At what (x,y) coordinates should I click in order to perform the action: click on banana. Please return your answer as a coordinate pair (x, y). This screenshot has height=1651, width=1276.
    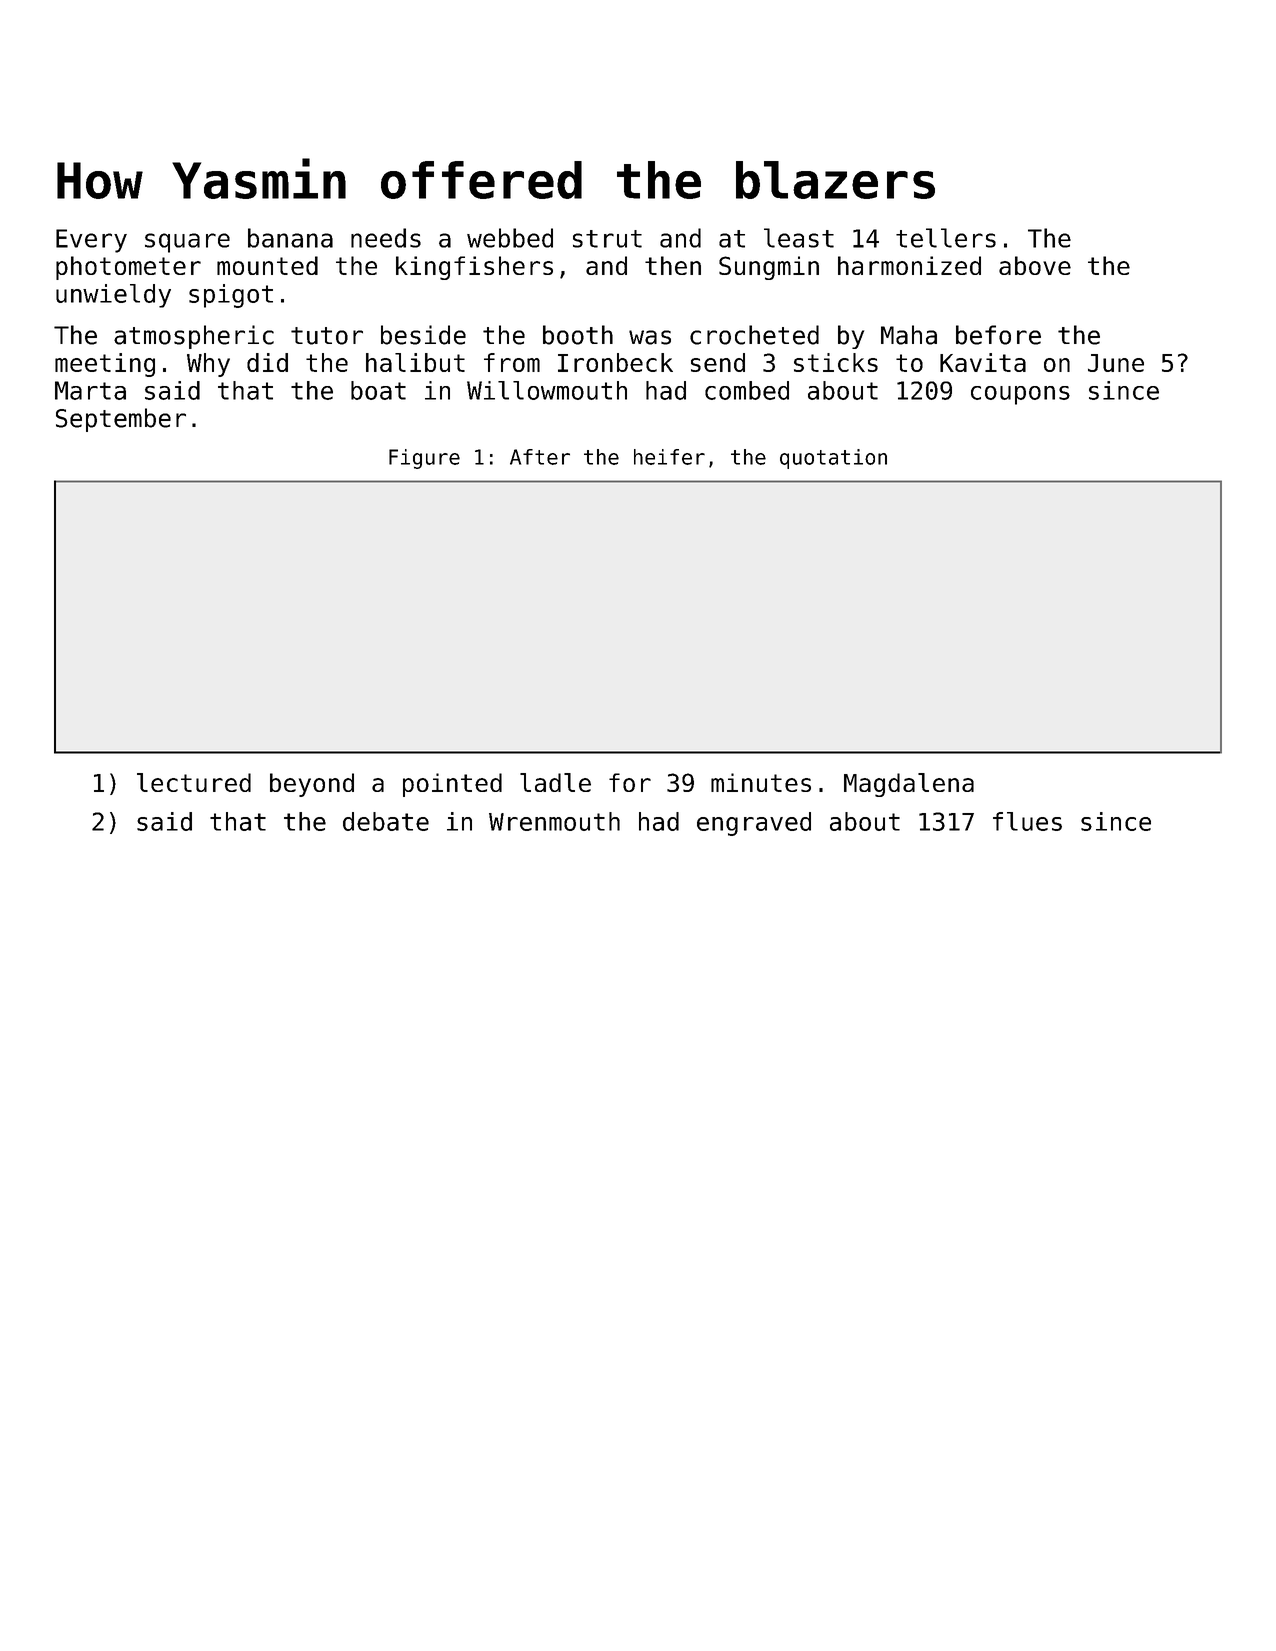
    Looking at the image, I should click on (290, 238).
